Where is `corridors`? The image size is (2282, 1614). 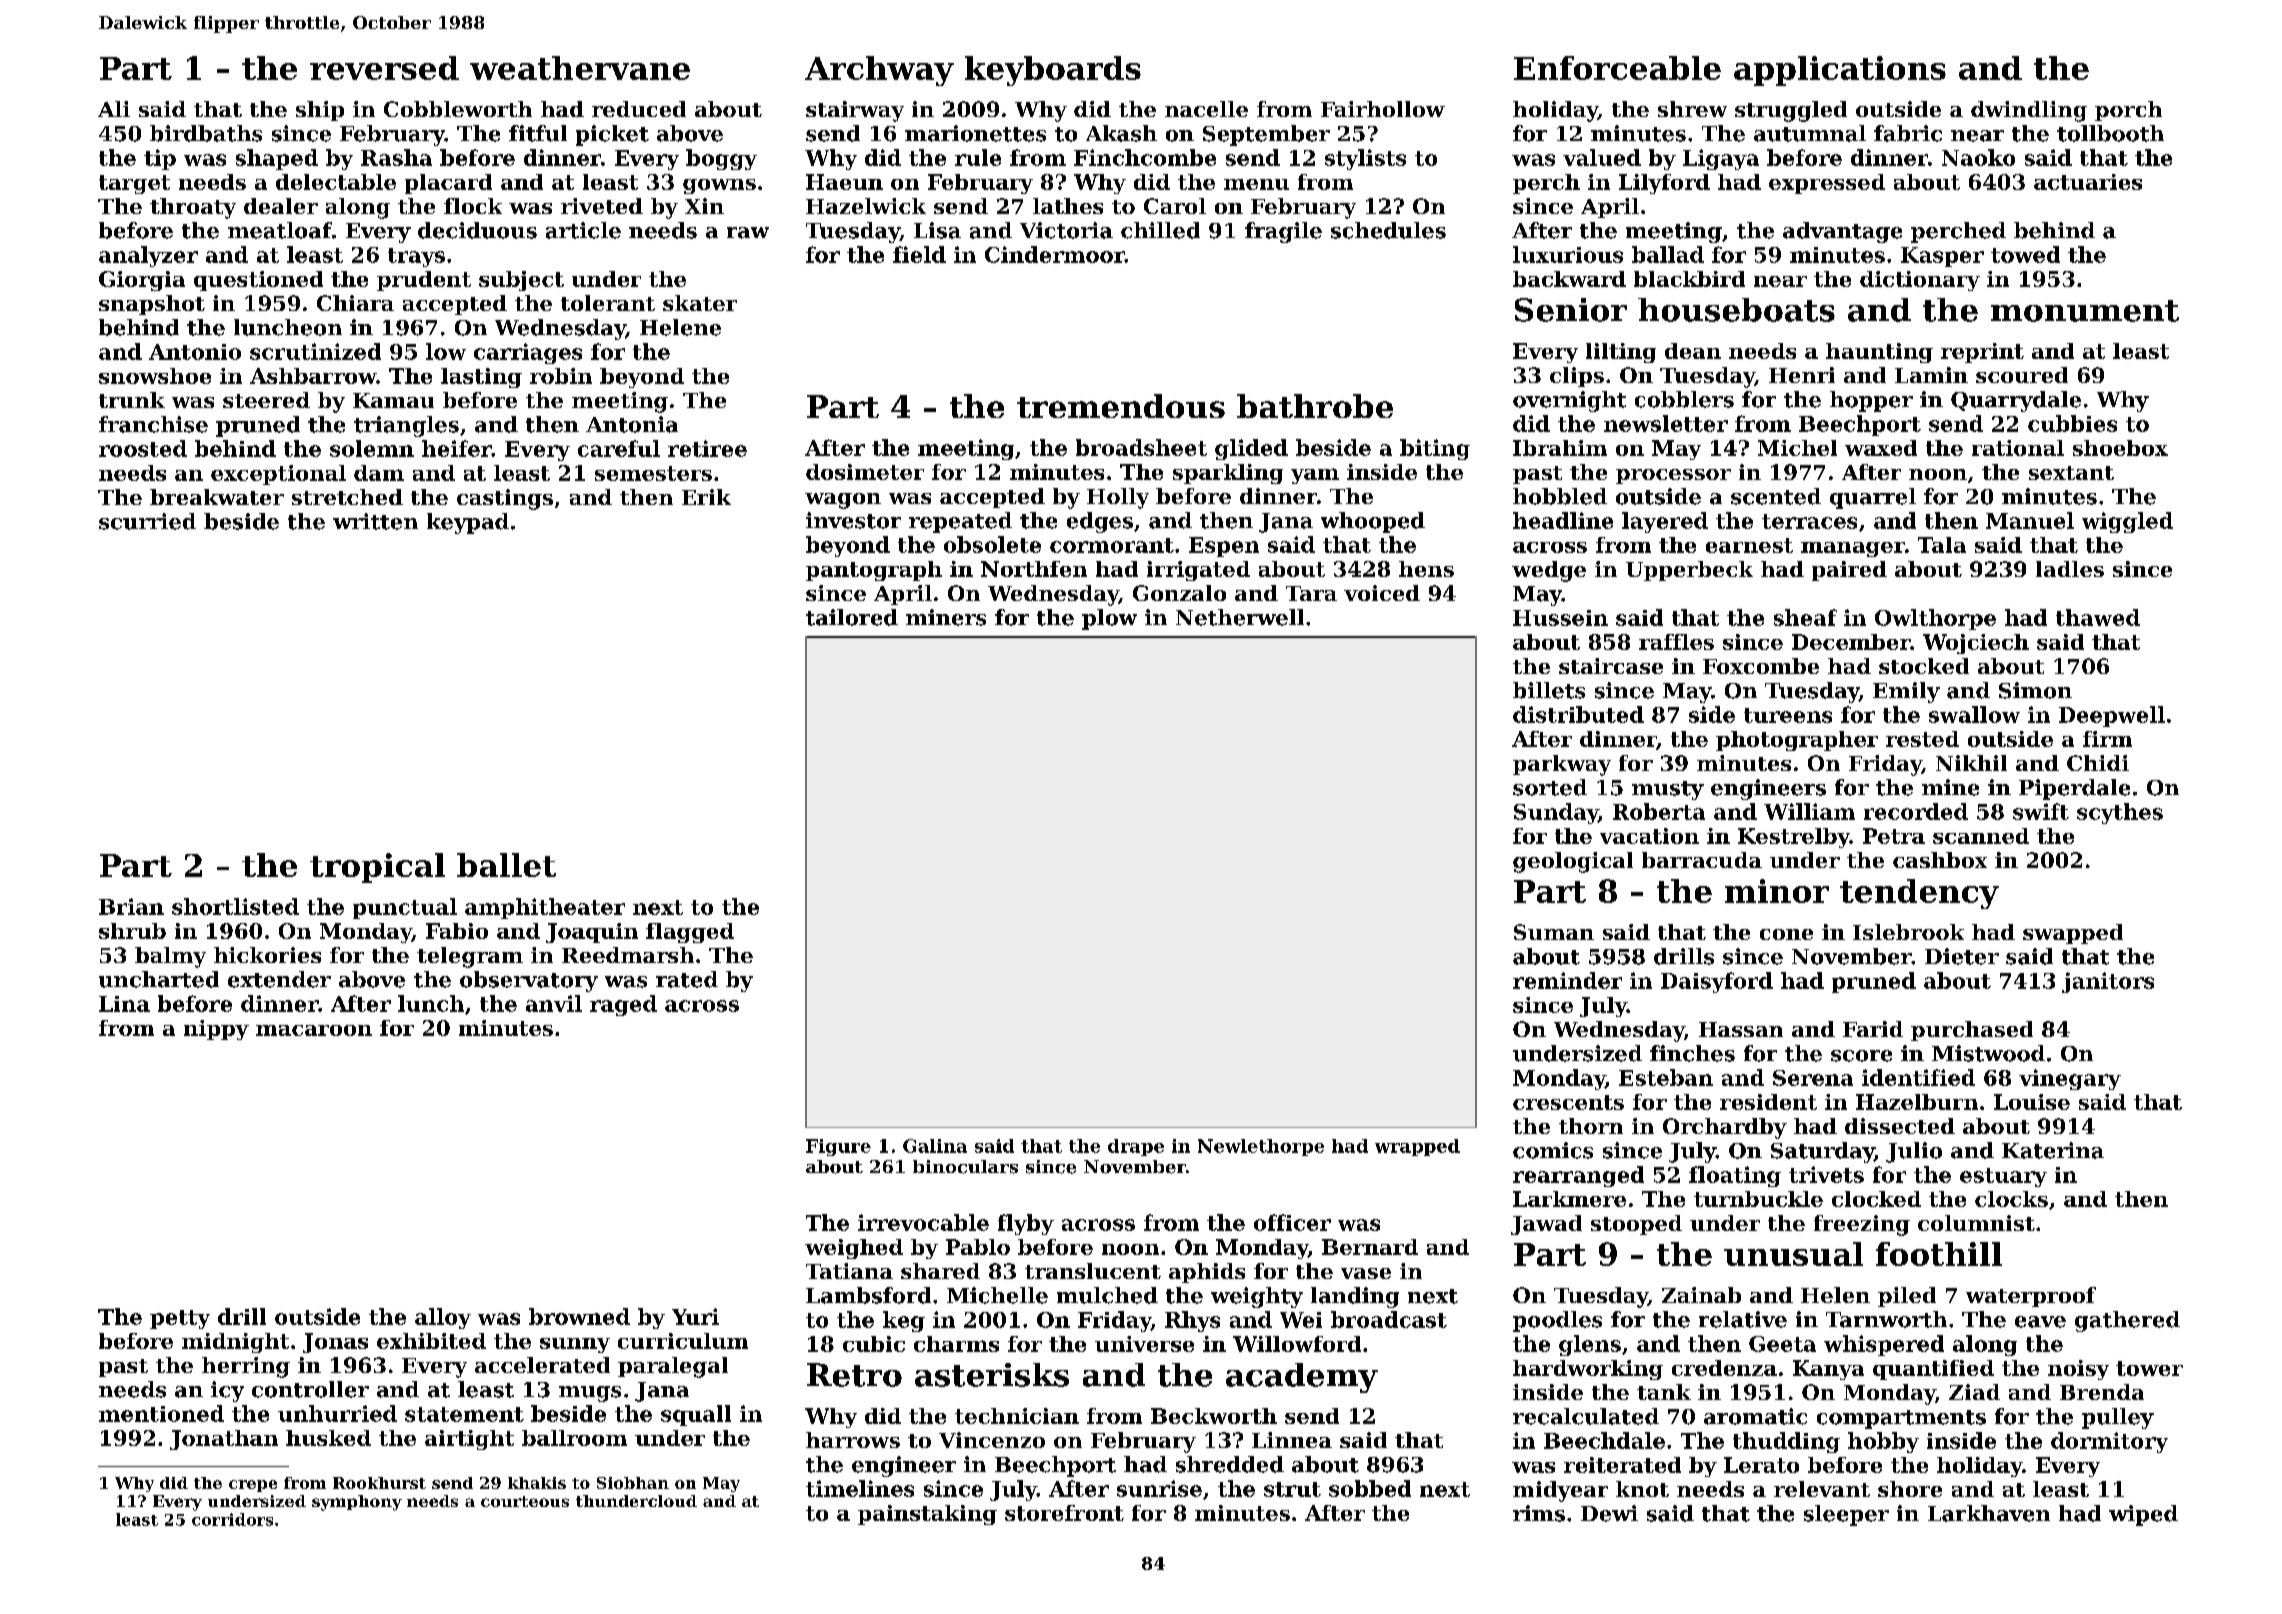 corridors is located at coordinates (232, 1519).
